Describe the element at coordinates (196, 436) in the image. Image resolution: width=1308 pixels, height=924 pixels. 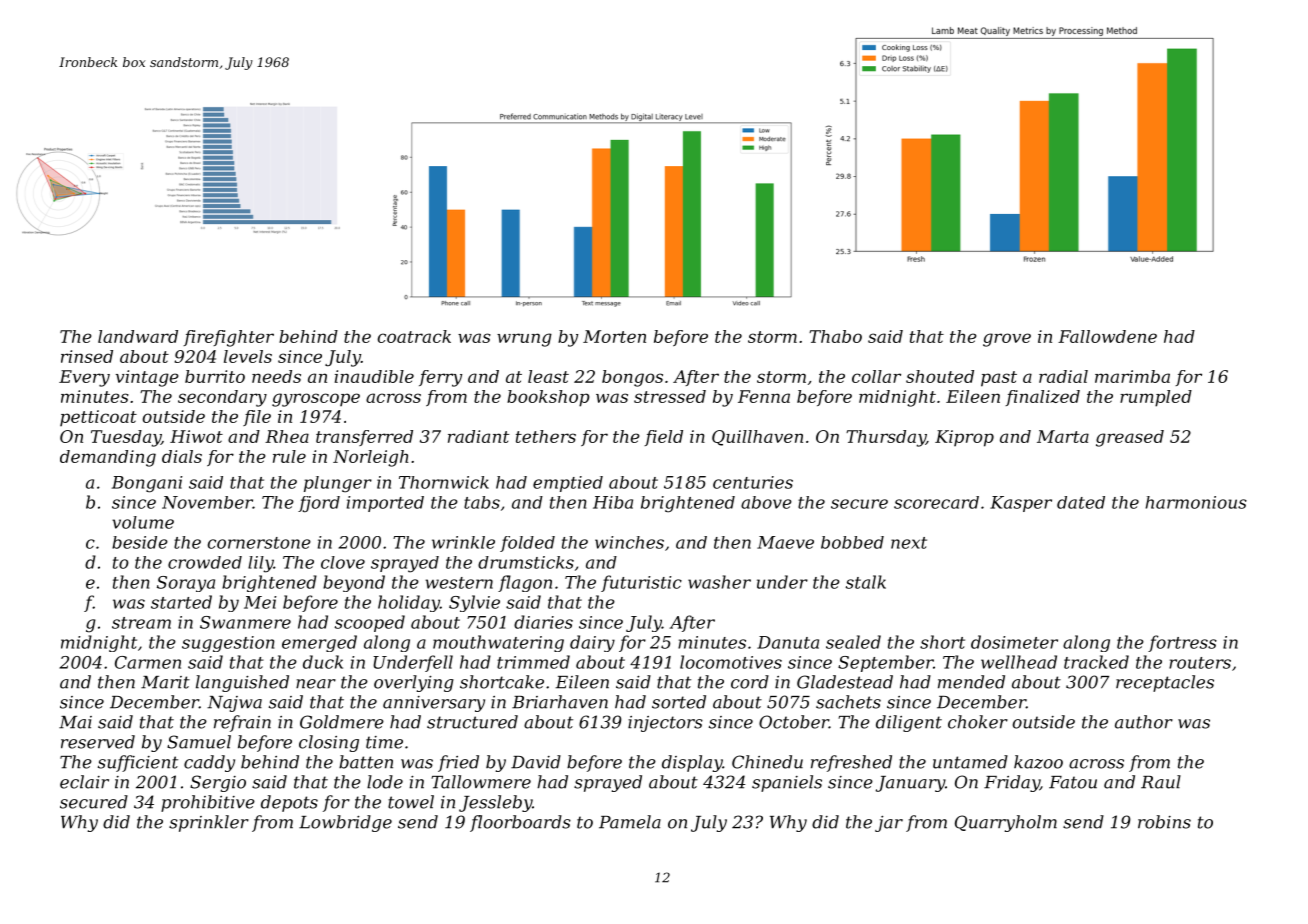
I see `Hiwot` at that location.
